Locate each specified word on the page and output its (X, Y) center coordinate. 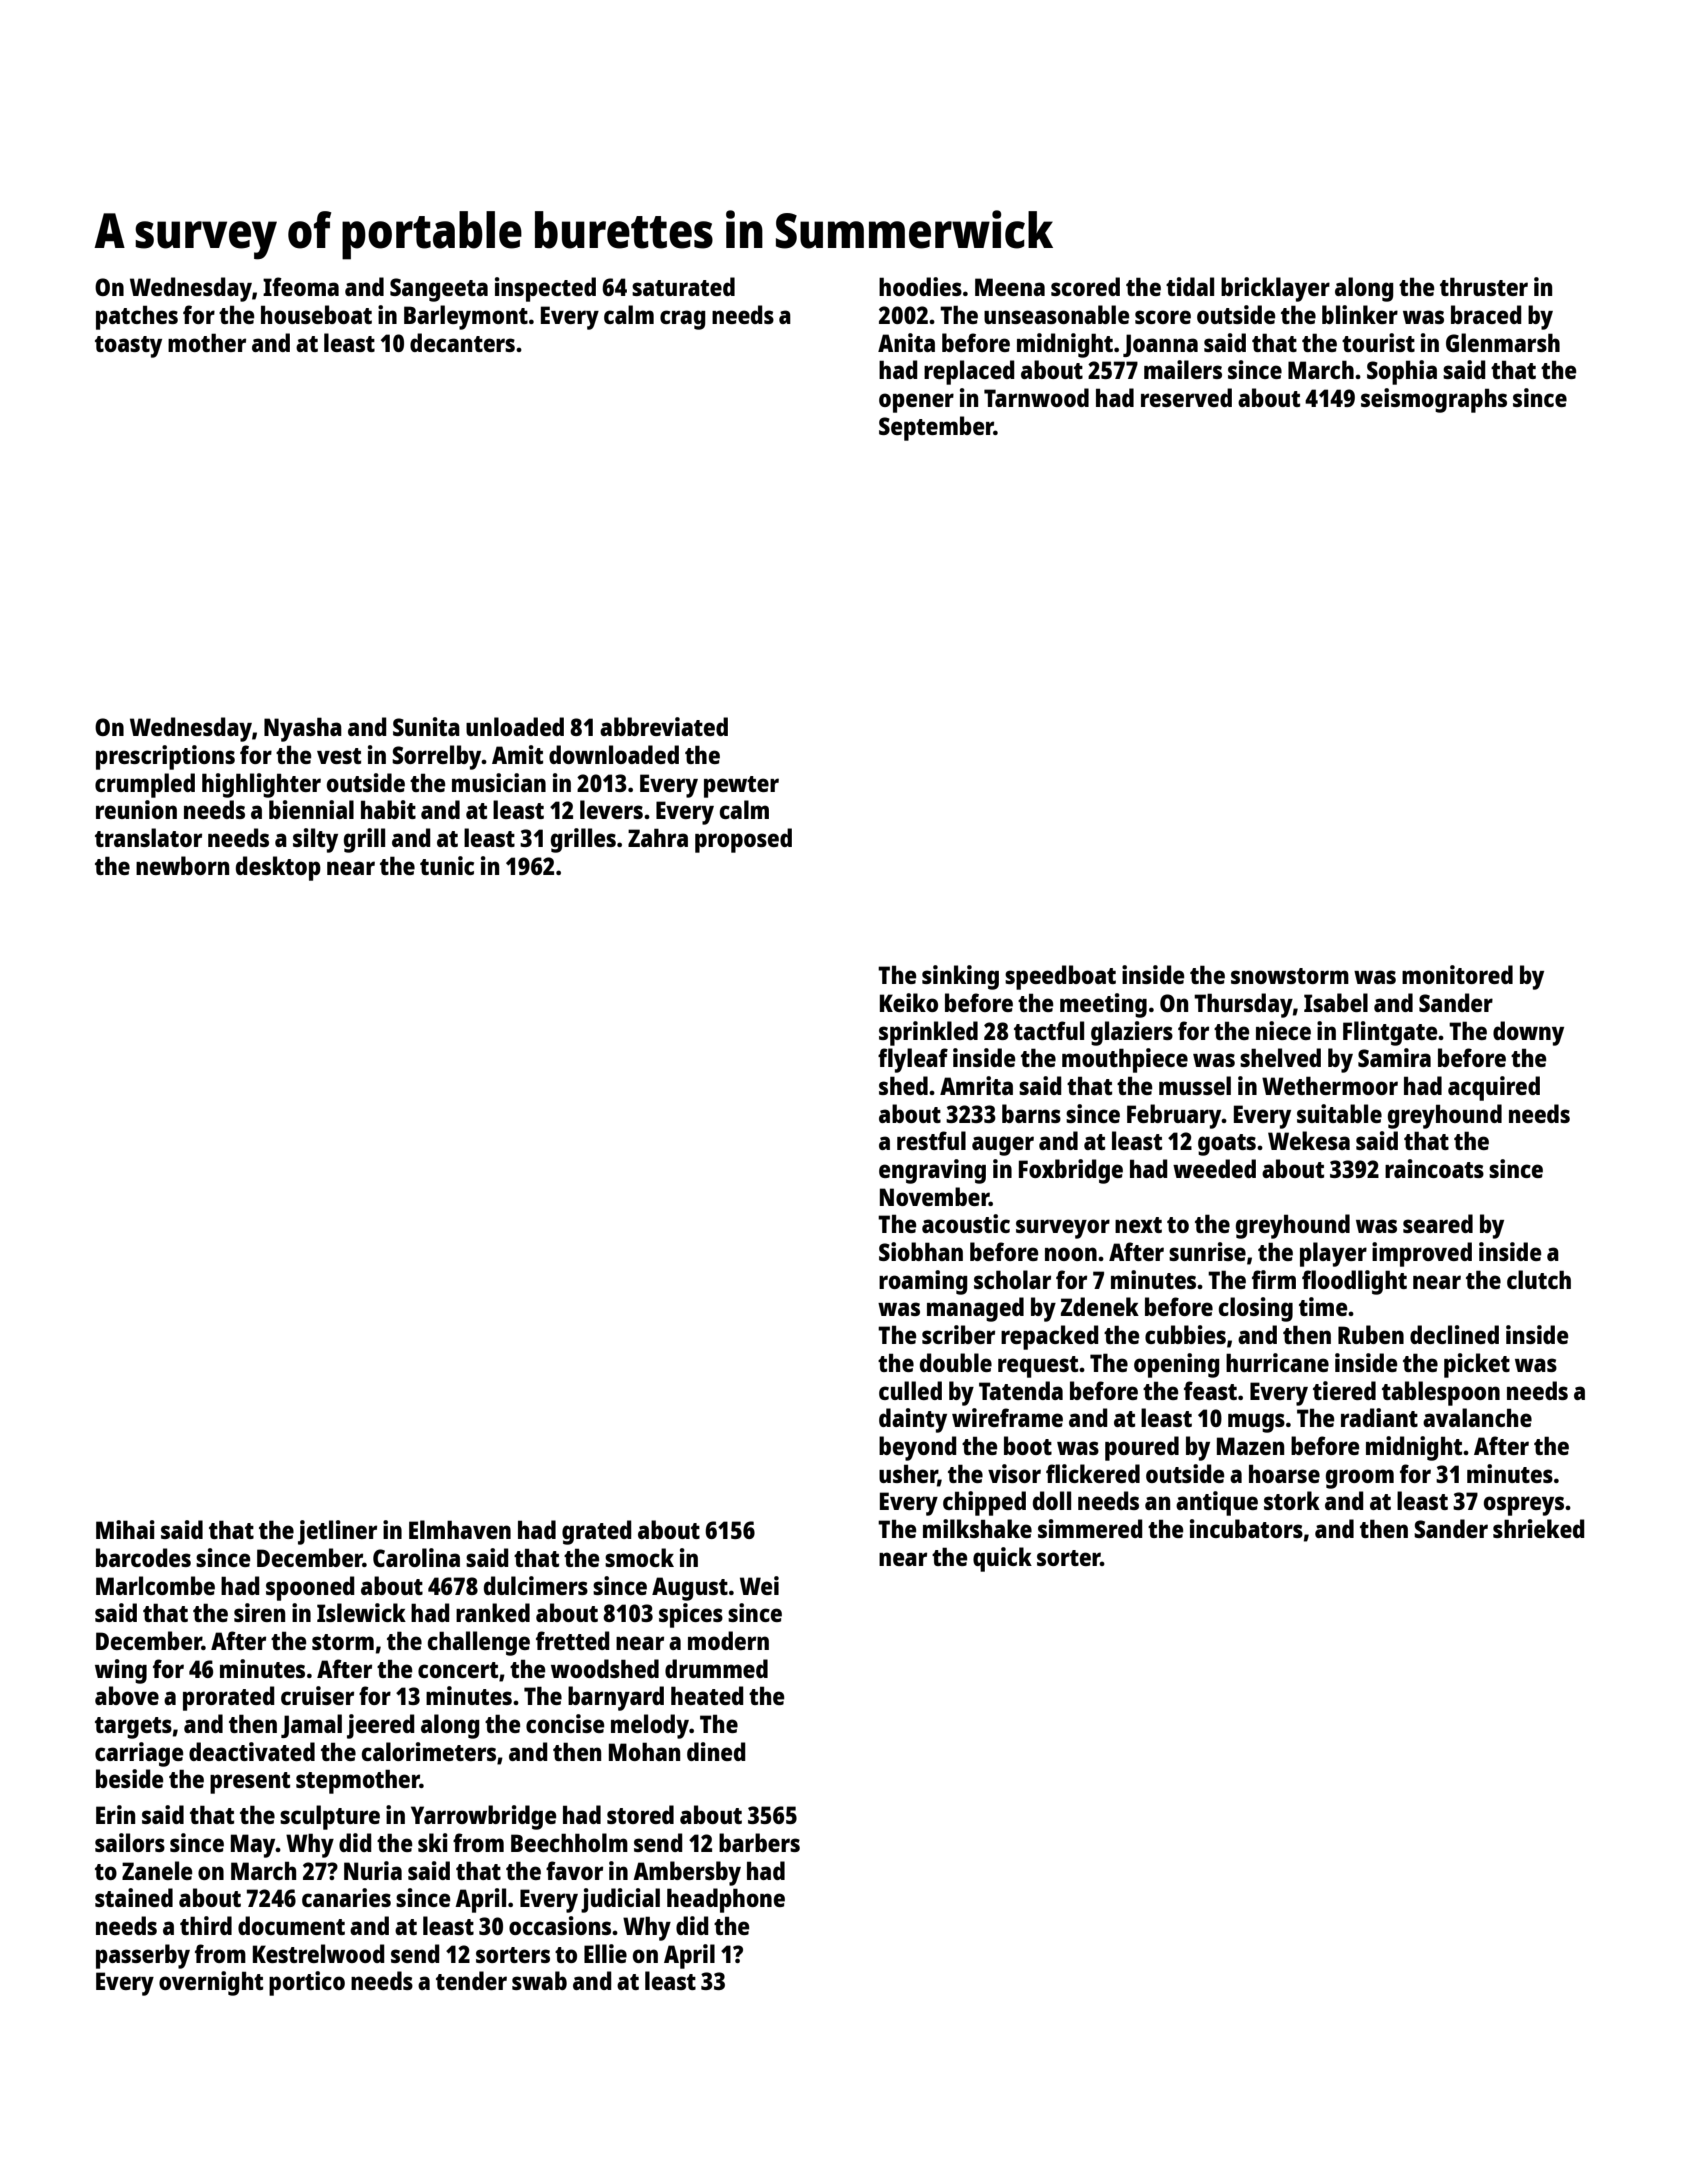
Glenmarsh (1503, 342)
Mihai (125, 1529)
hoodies (920, 286)
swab (539, 1980)
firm (1274, 1279)
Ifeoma (301, 286)
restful (931, 1140)
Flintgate (1390, 1033)
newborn (182, 865)
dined (716, 1751)
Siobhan (921, 1251)
